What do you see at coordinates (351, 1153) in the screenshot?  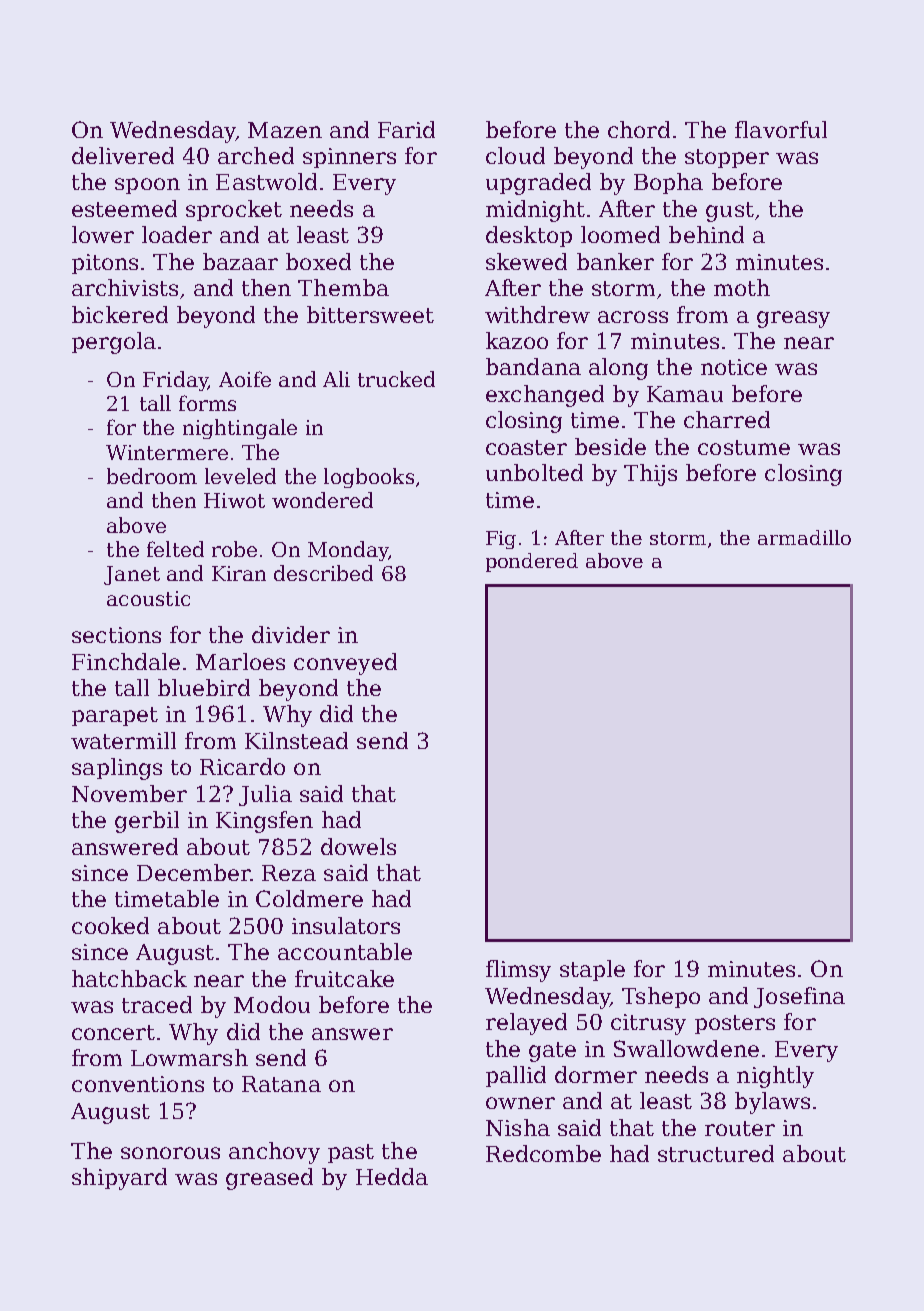 I see `past` at bounding box center [351, 1153].
